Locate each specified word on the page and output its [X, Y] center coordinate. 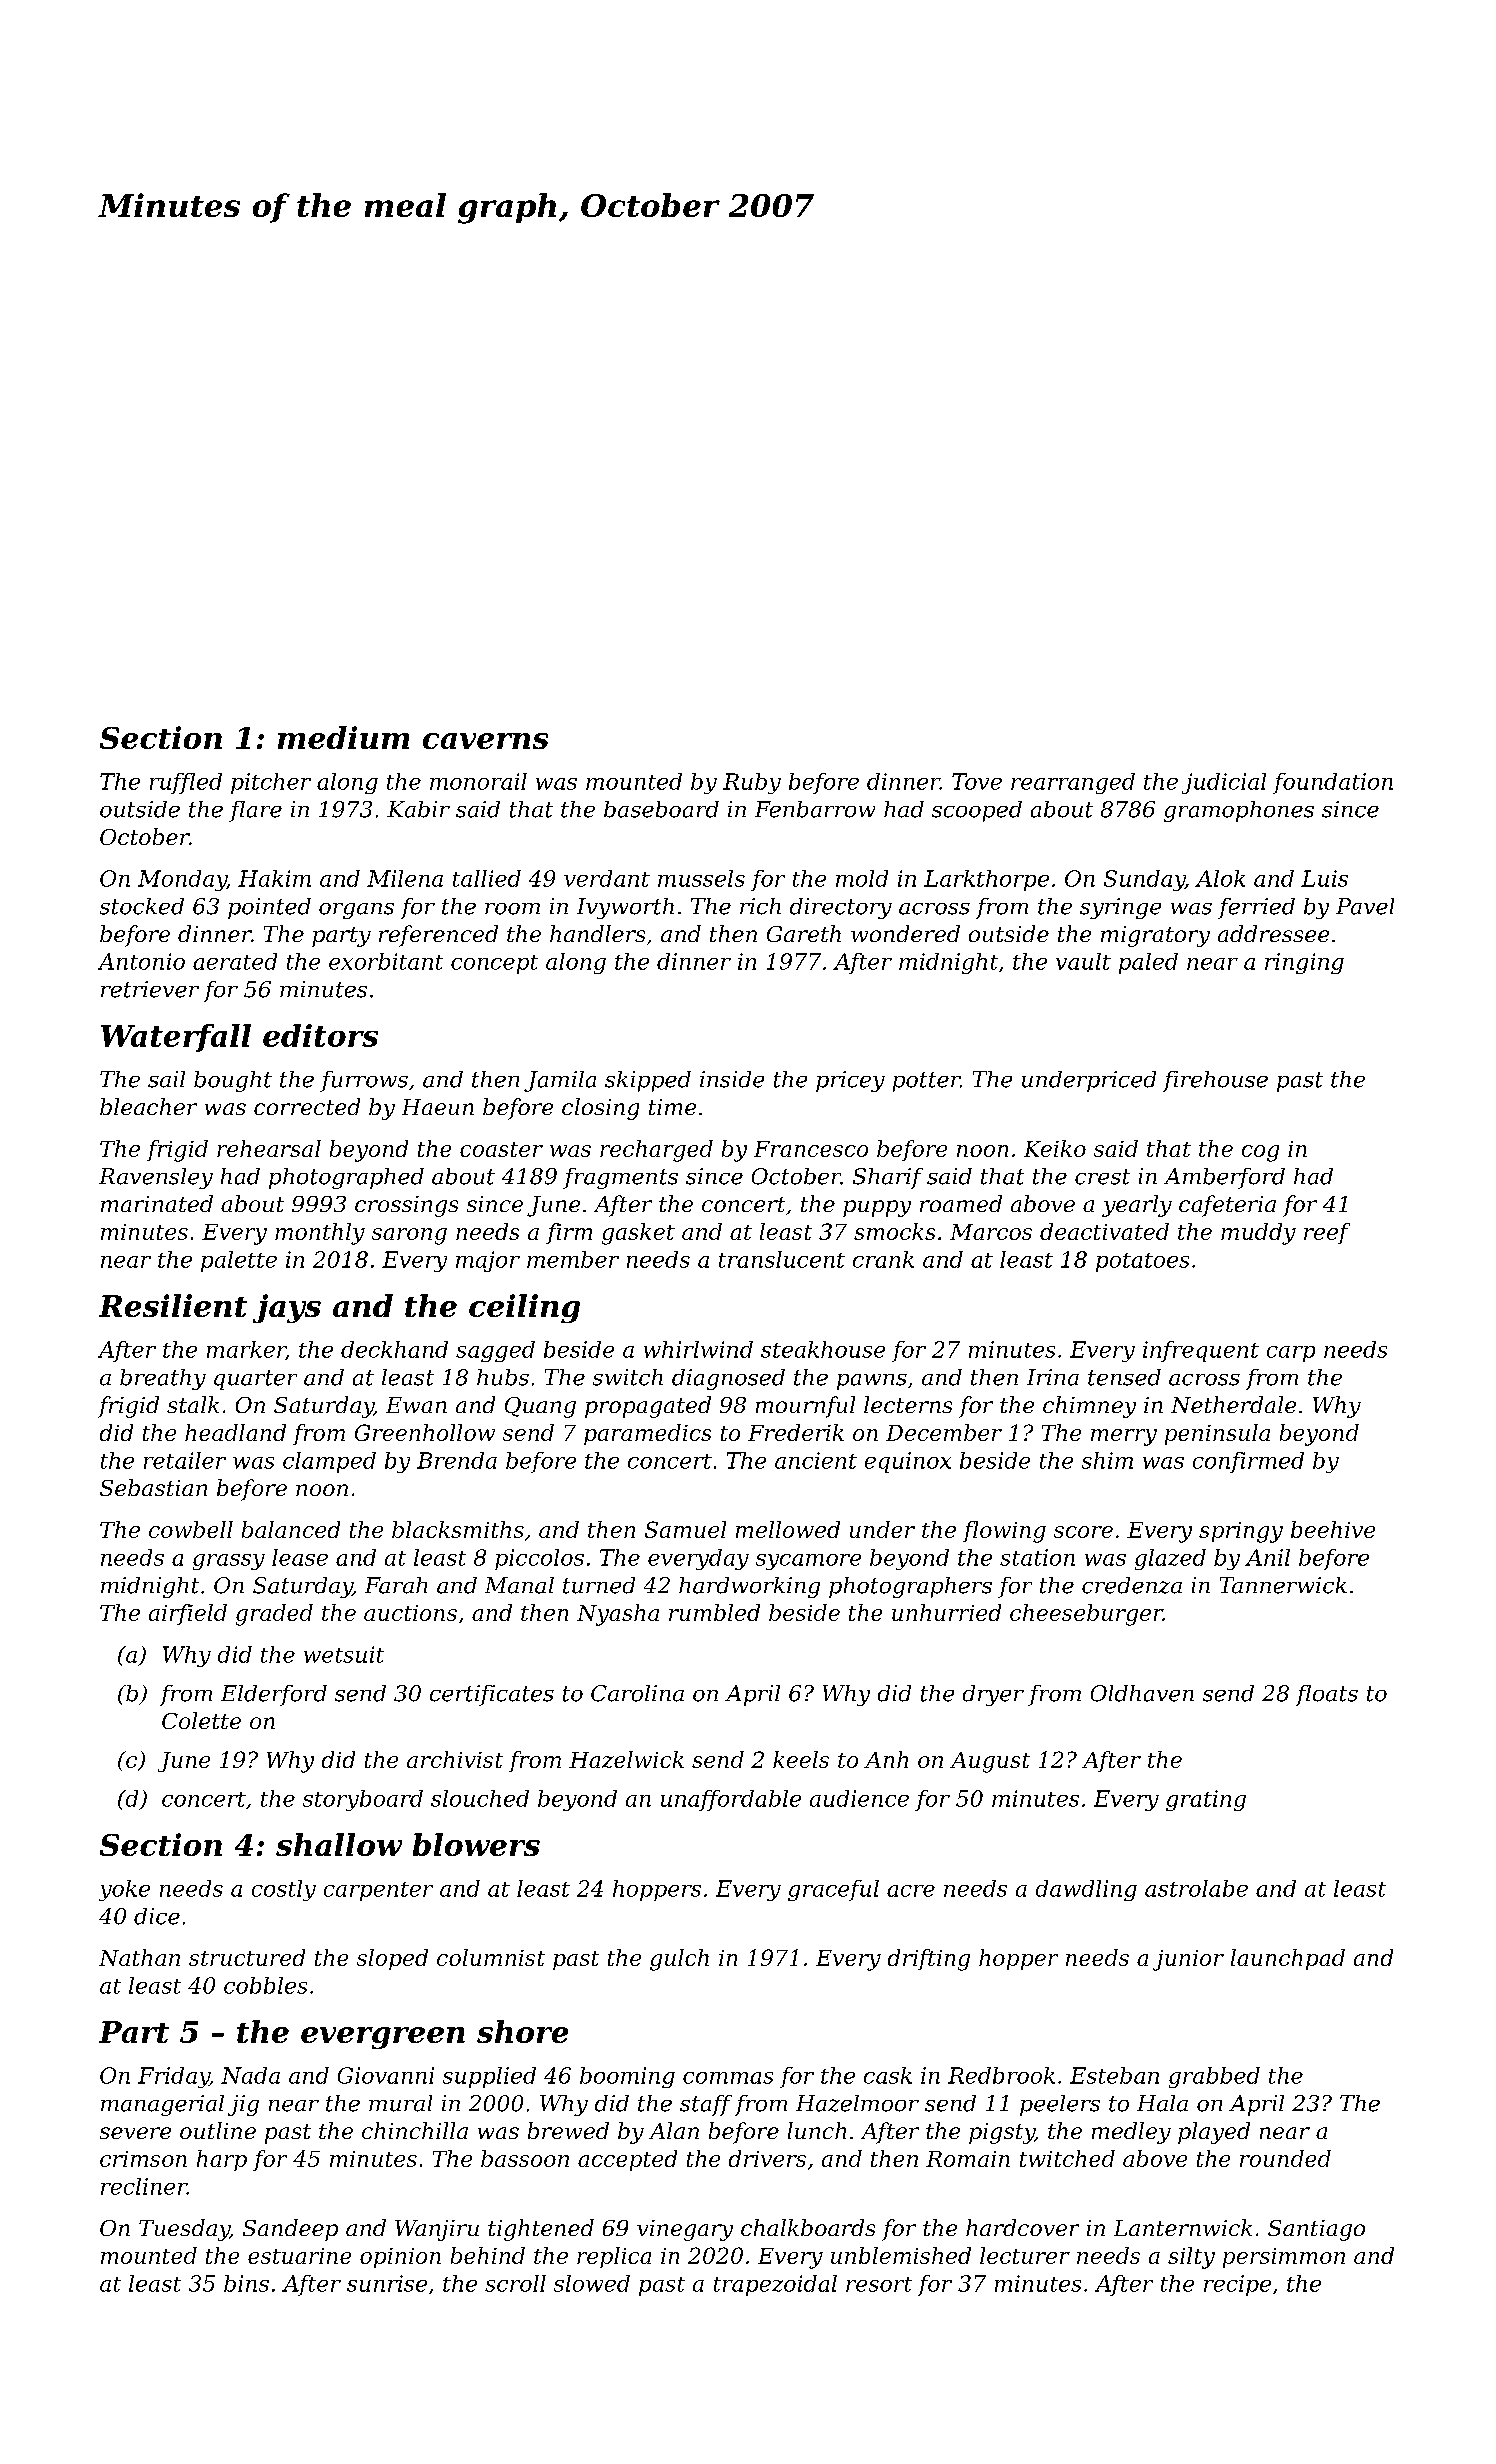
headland [235, 1432]
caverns [485, 741]
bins [246, 2283]
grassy [229, 1562]
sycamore [808, 1562]
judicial [1224, 783]
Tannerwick [1283, 1585]
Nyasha [618, 1615]
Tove [977, 781]
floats [1327, 1695]
